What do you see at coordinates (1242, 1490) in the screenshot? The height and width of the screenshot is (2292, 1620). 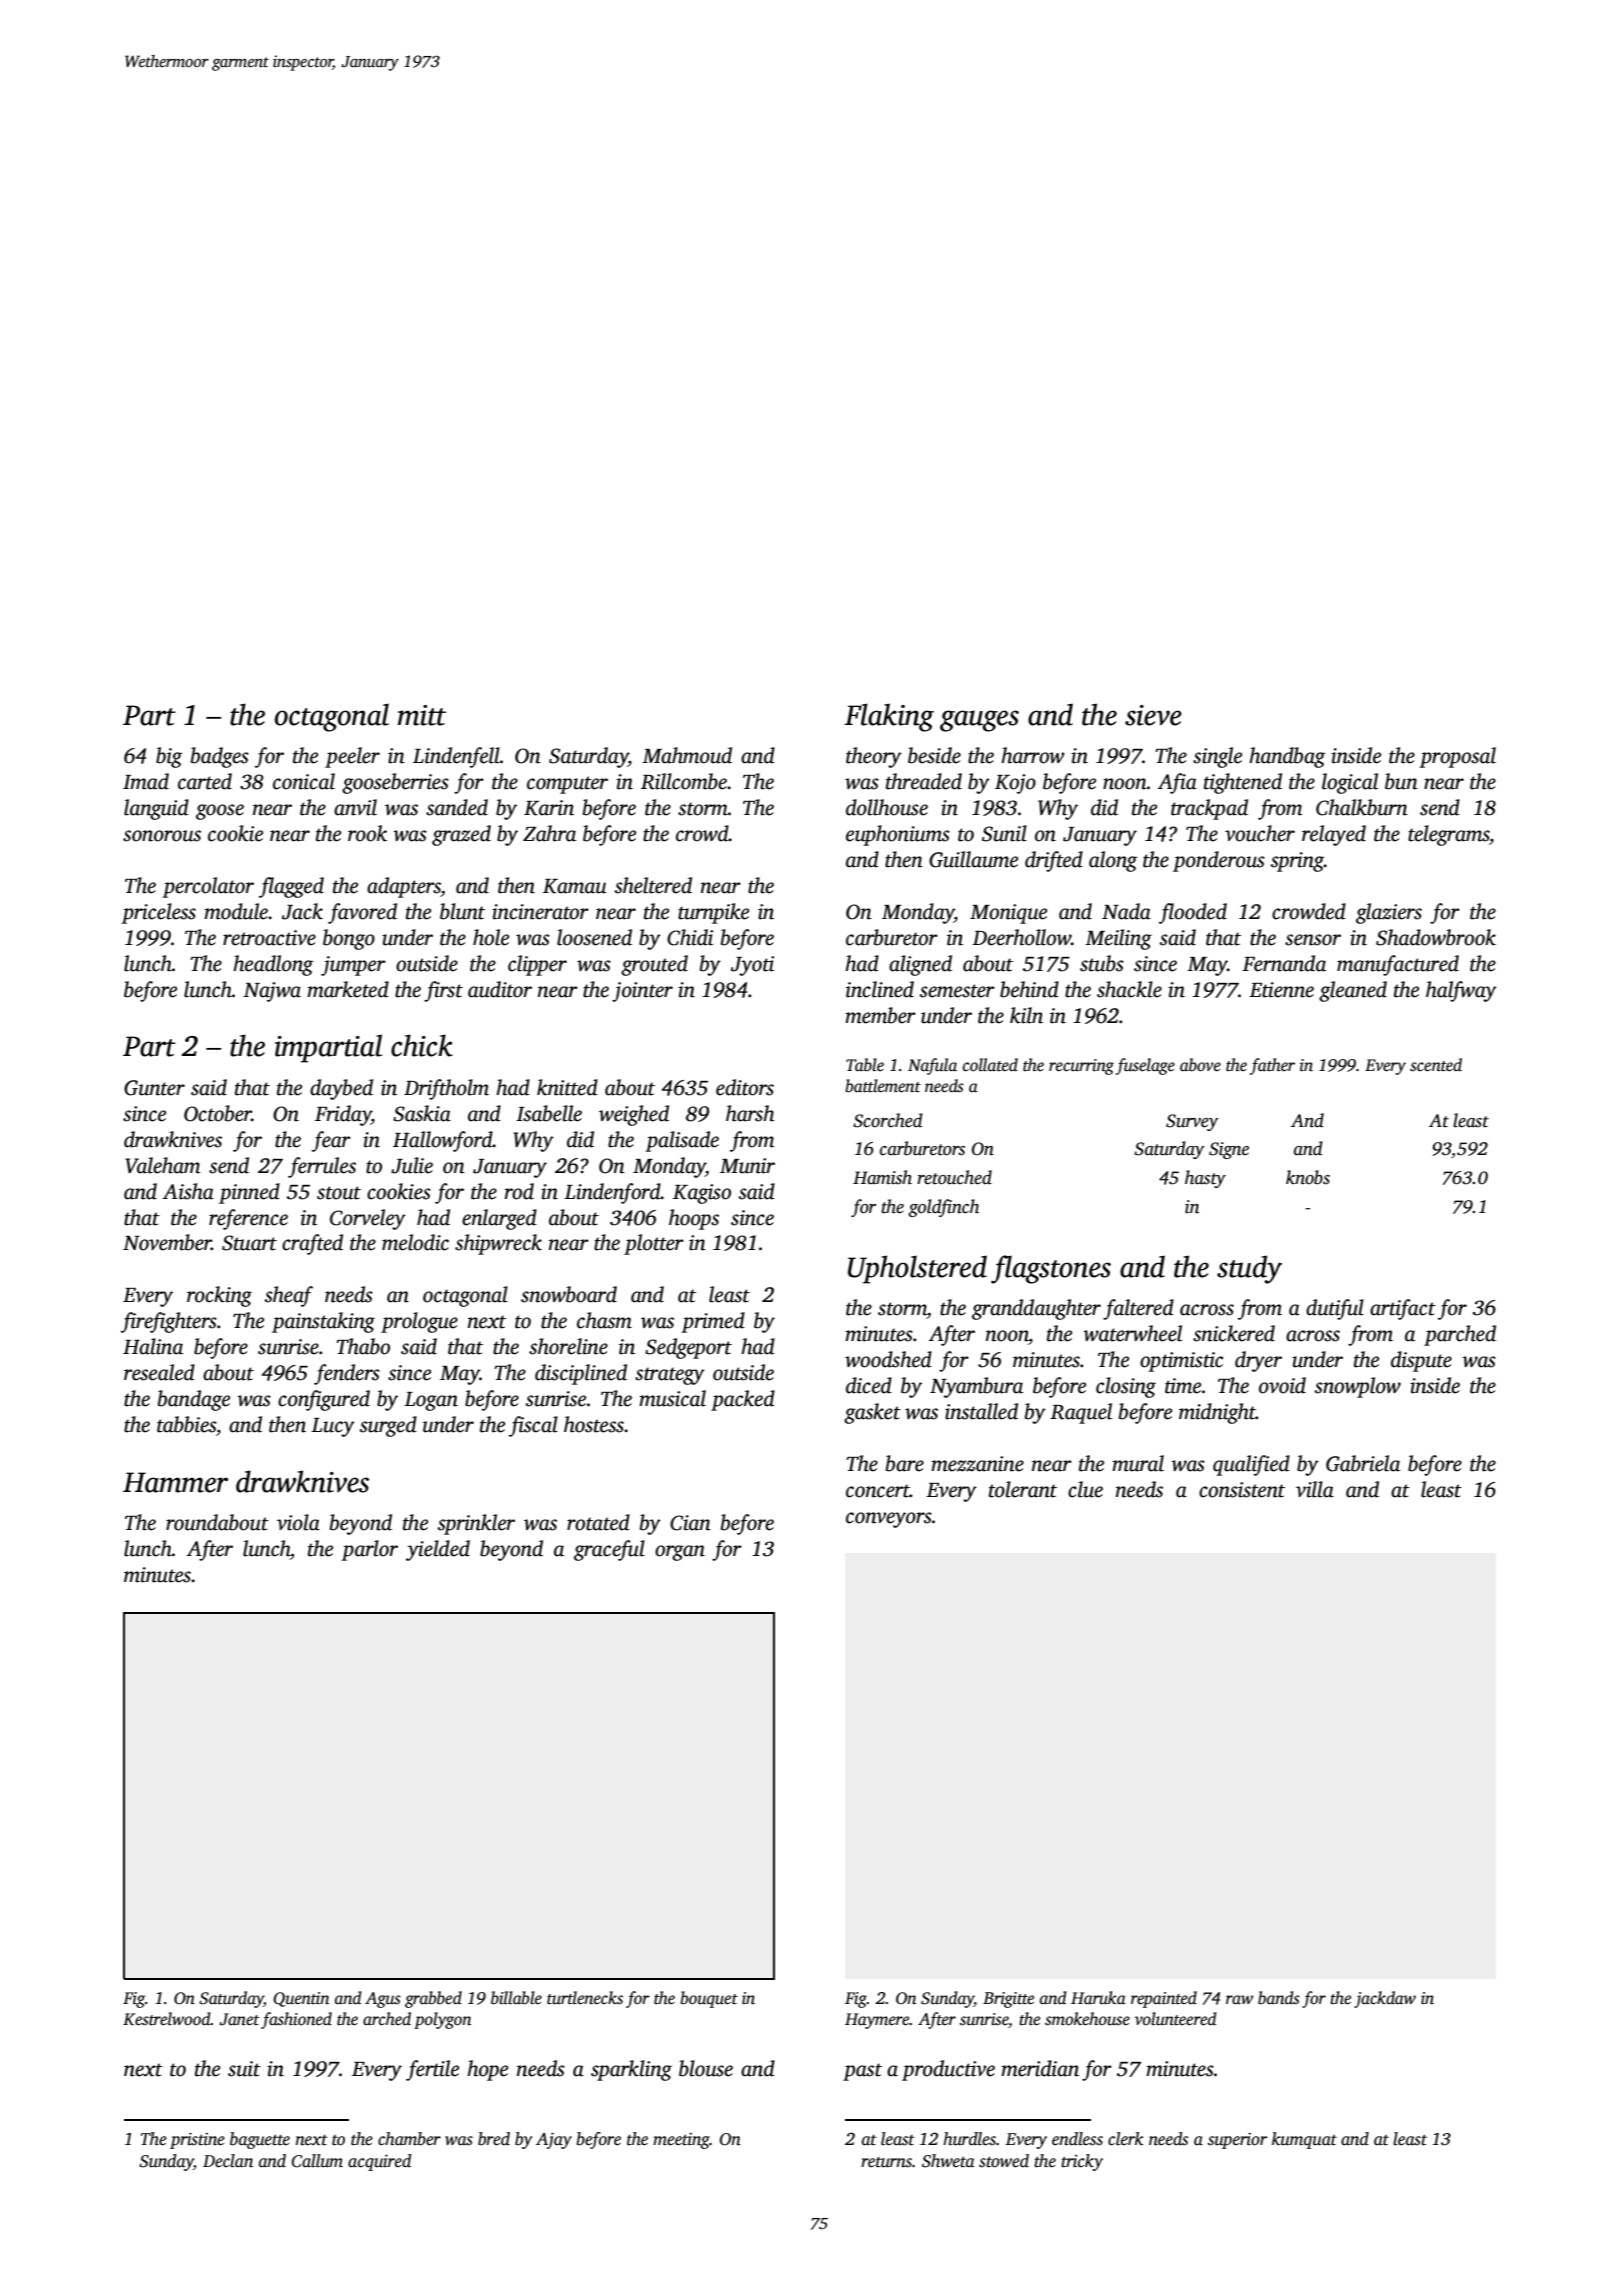 I see `consistent` at bounding box center [1242, 1490].
